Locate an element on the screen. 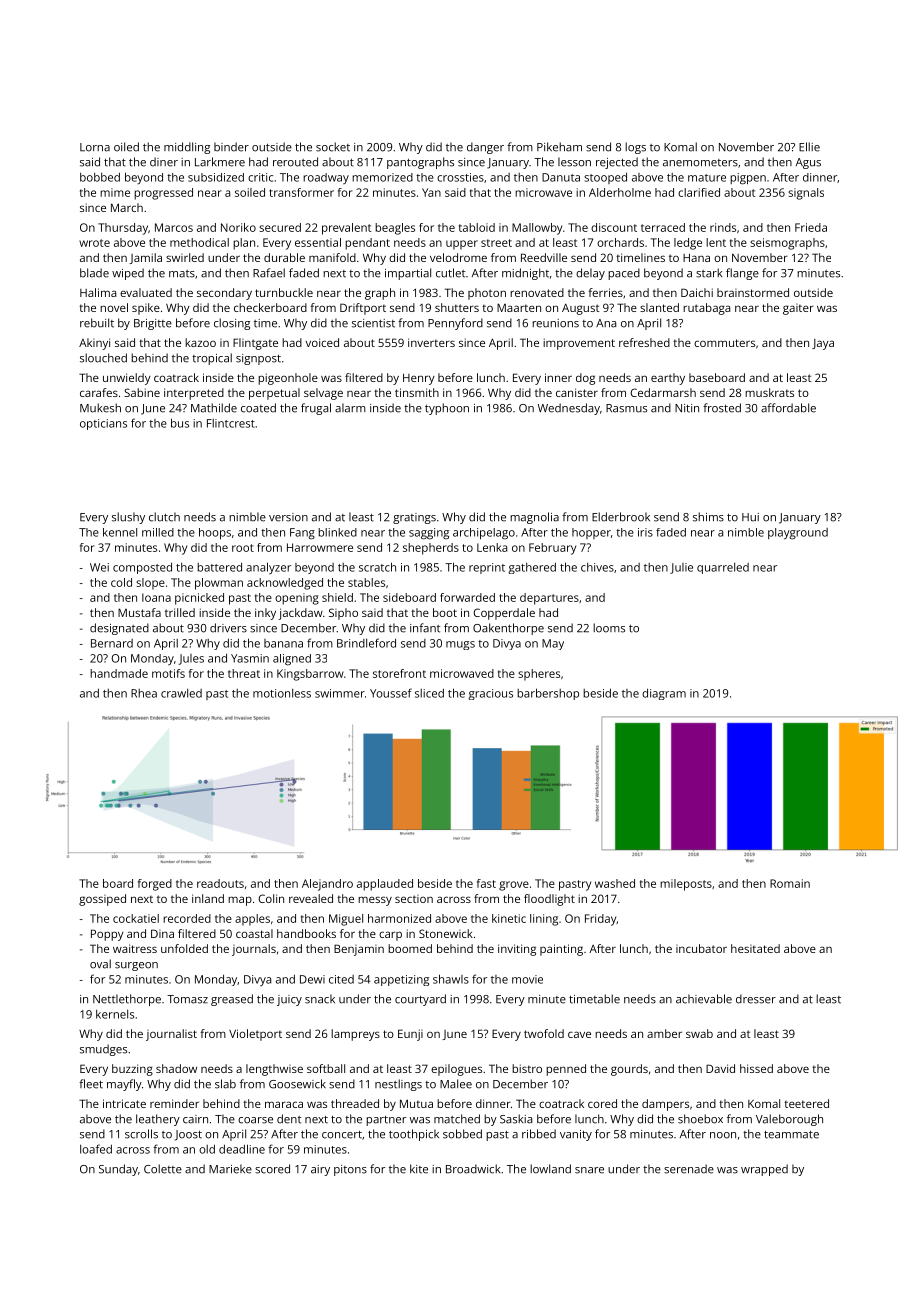 The image size is (924, 1314). Violetport is located at coordinates (255, 1035).
